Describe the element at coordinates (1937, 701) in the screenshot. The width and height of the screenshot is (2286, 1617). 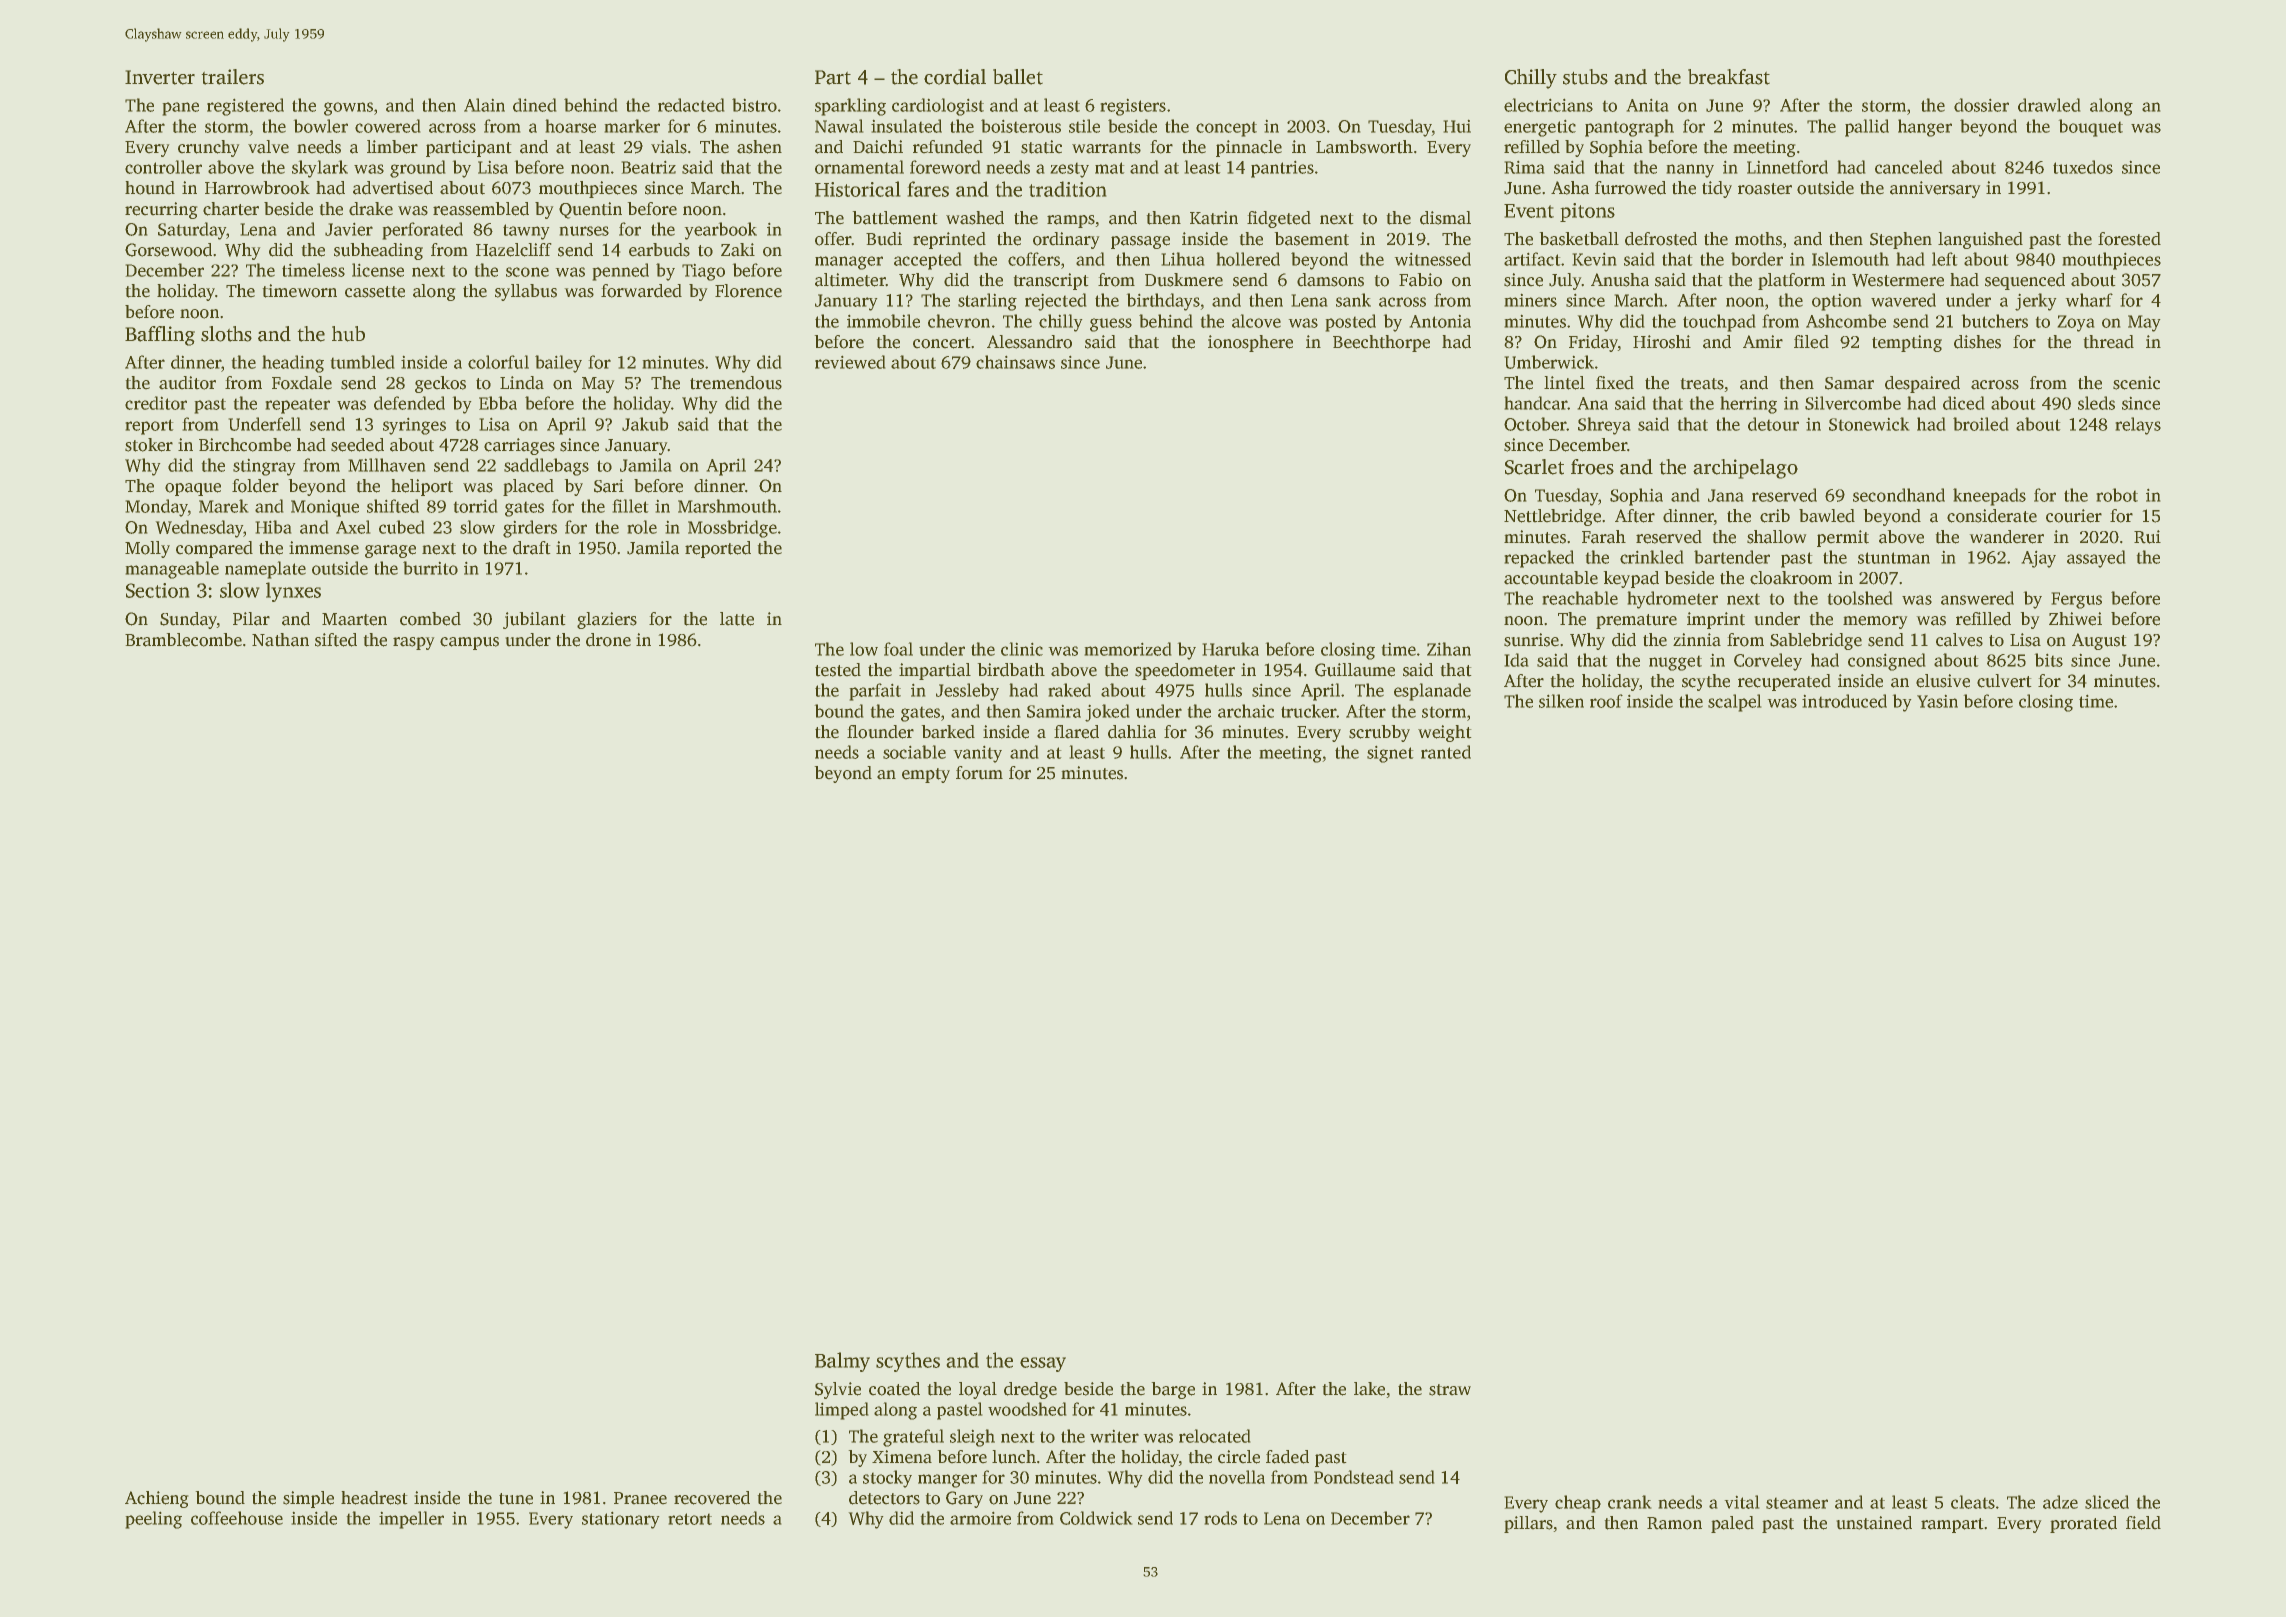
I see `Yasin` at that location.
